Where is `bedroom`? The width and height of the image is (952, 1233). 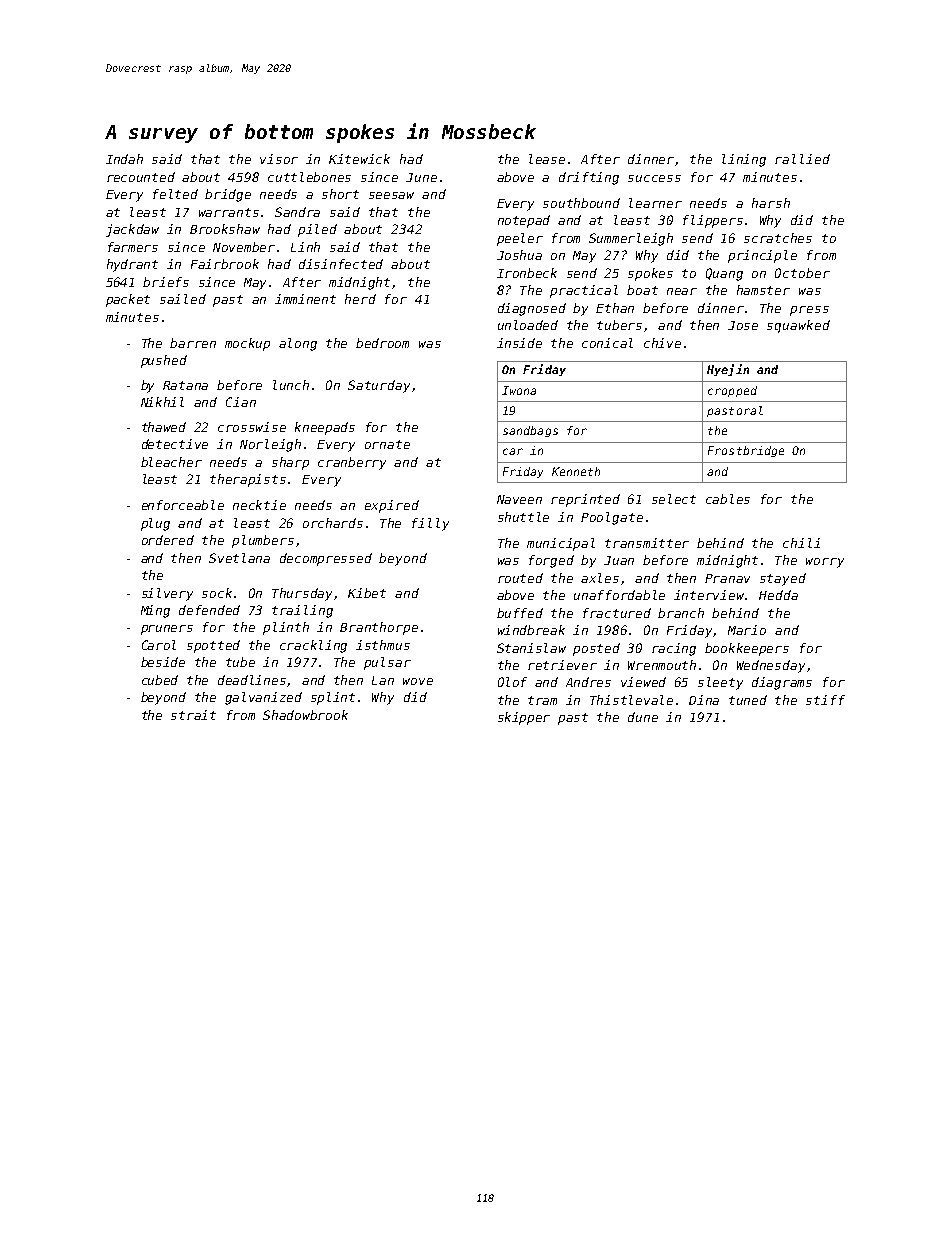
bedroom is located at coordinates (382, 343).
